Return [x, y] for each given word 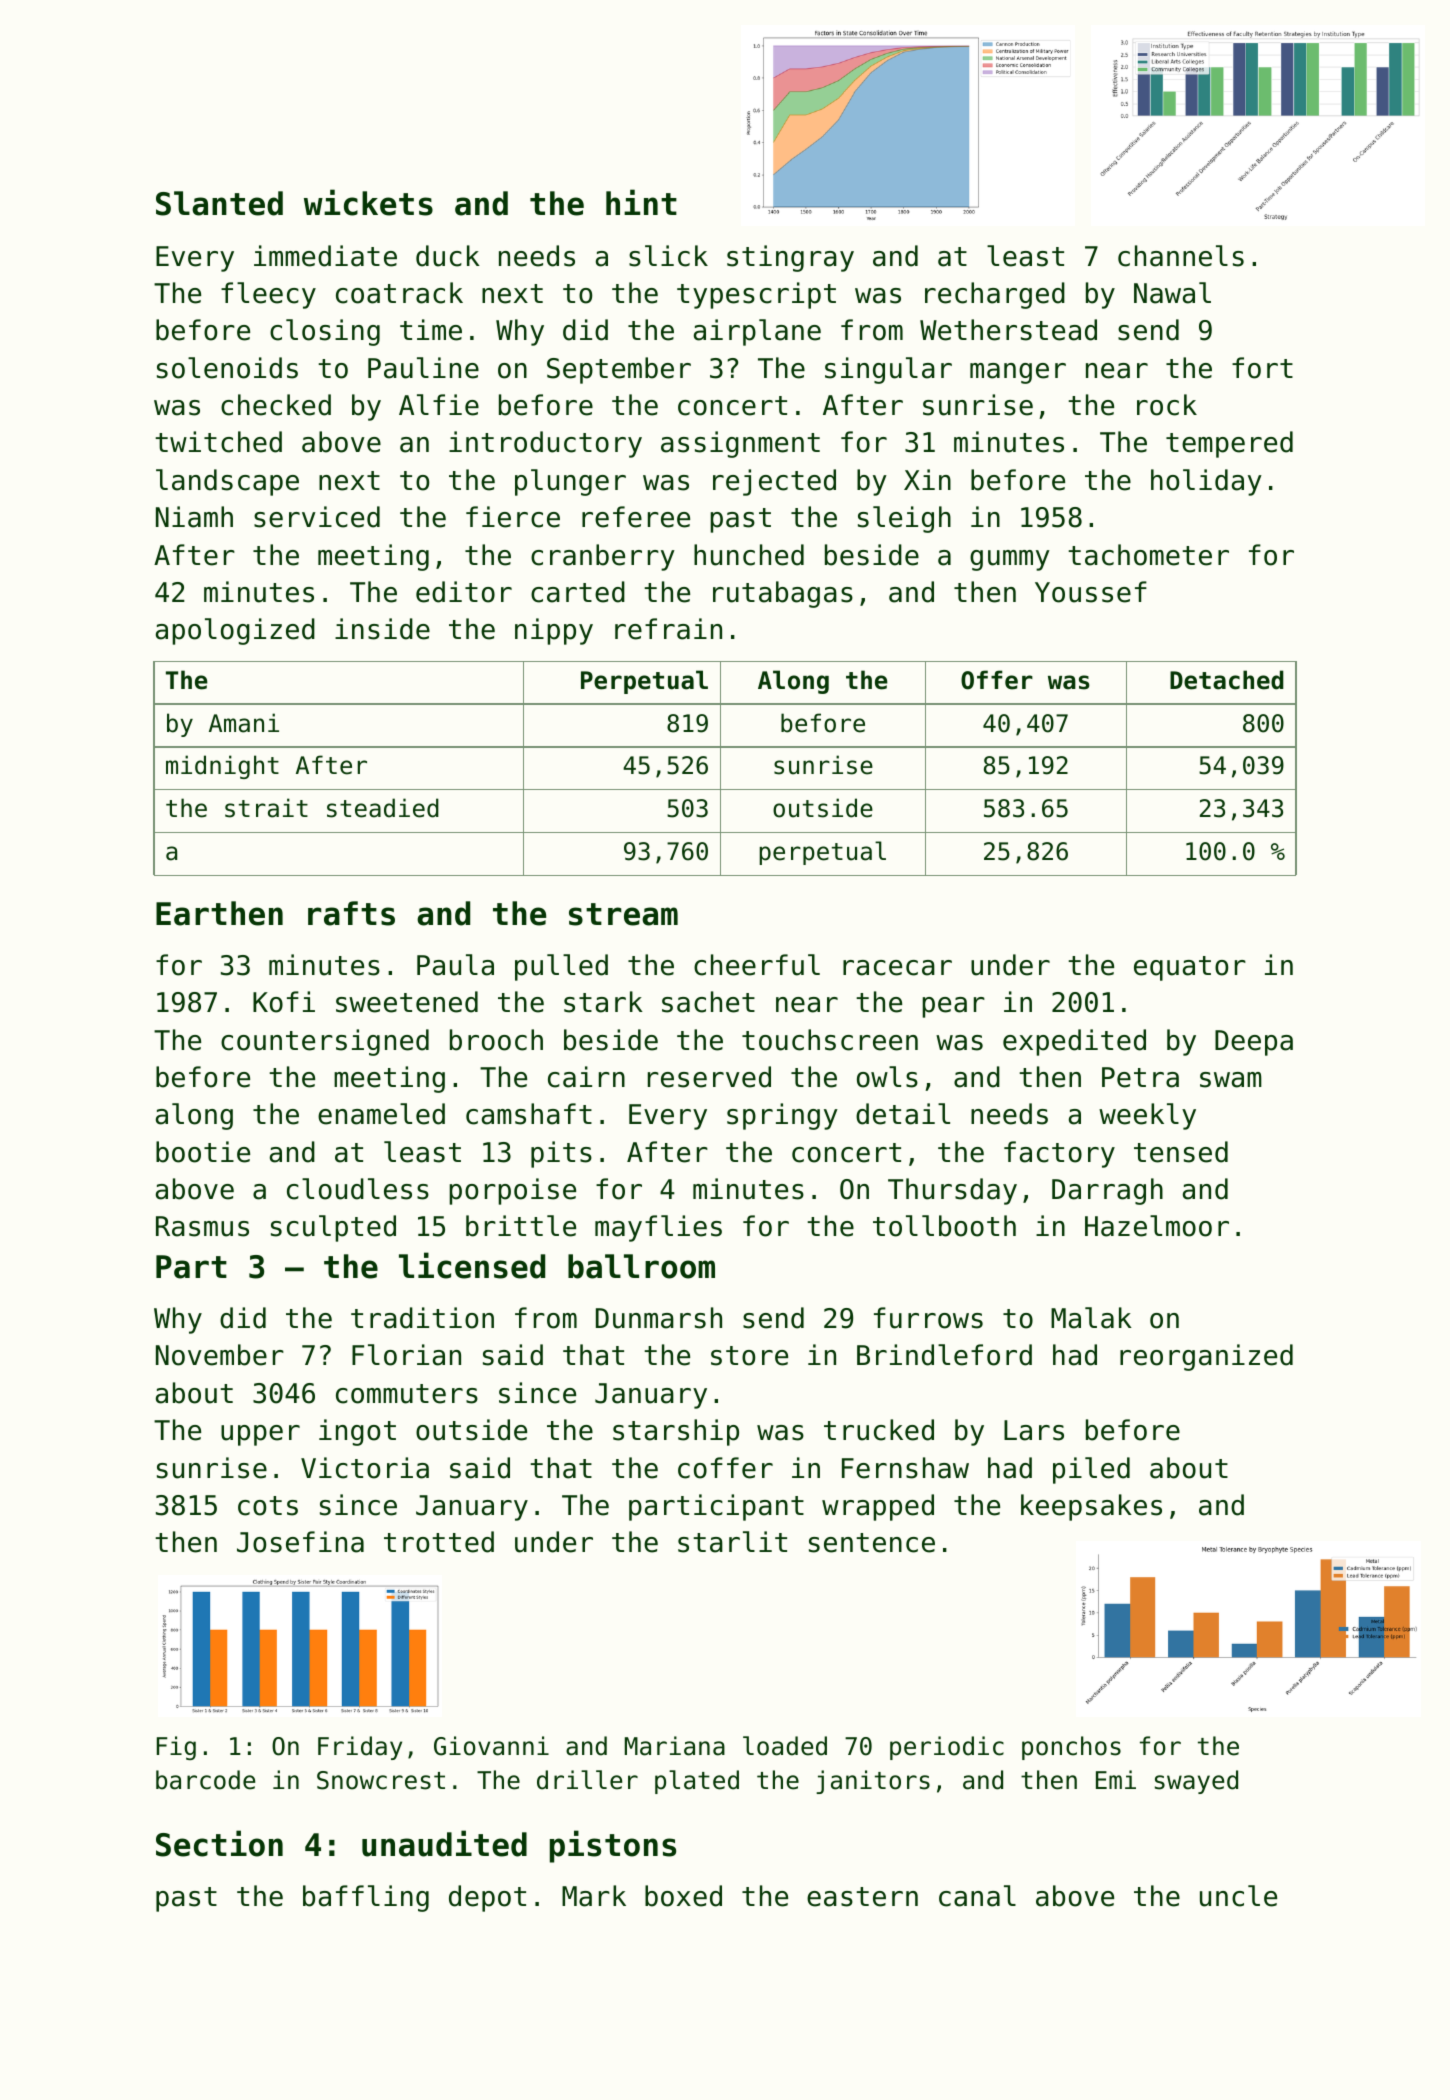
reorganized [1206, 1357]
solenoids [227, 368]
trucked [879, 1430]
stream [623, 914]
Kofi [284, 1002]
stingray [790, 258]
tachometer [1148, 555]
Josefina [300, 1542]
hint [641, 202]
